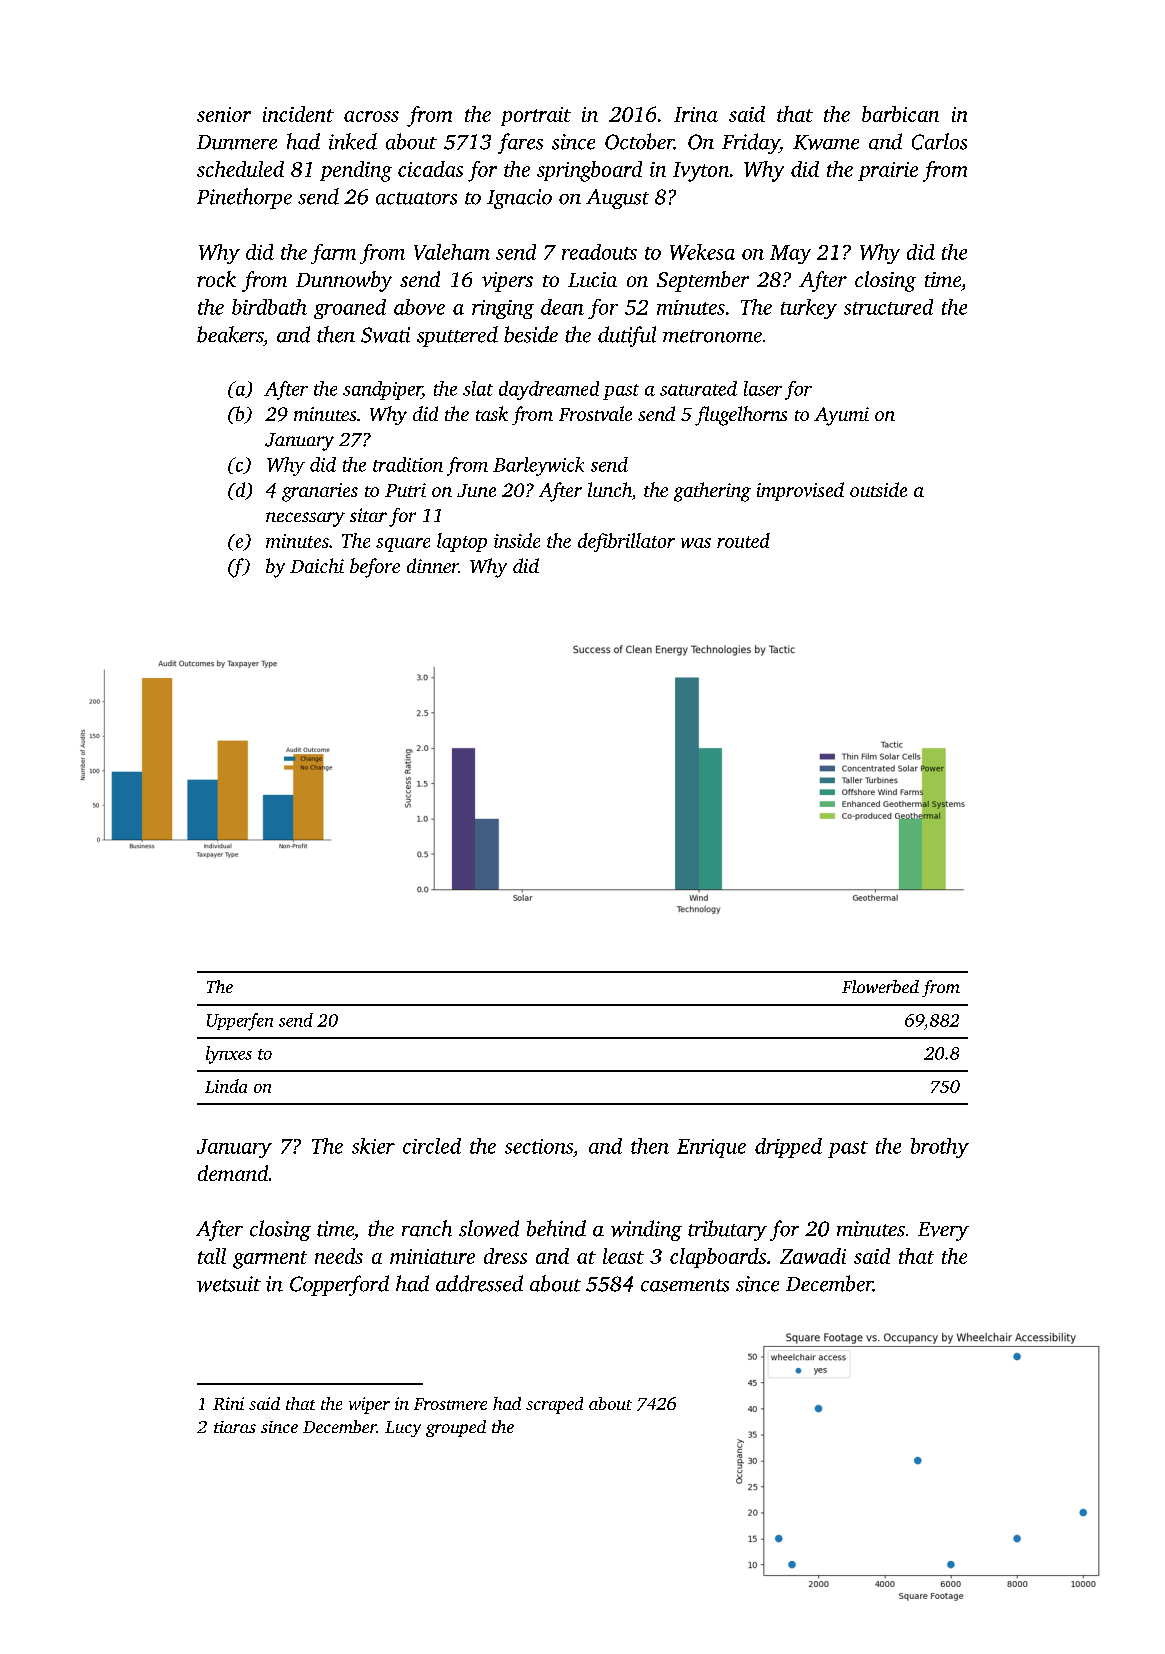 Image resolution: width=1165 pixels, height=1654 pixels. Describe the element at coordinates (224, 114) in the screenshot. I see `senior` at that location.
